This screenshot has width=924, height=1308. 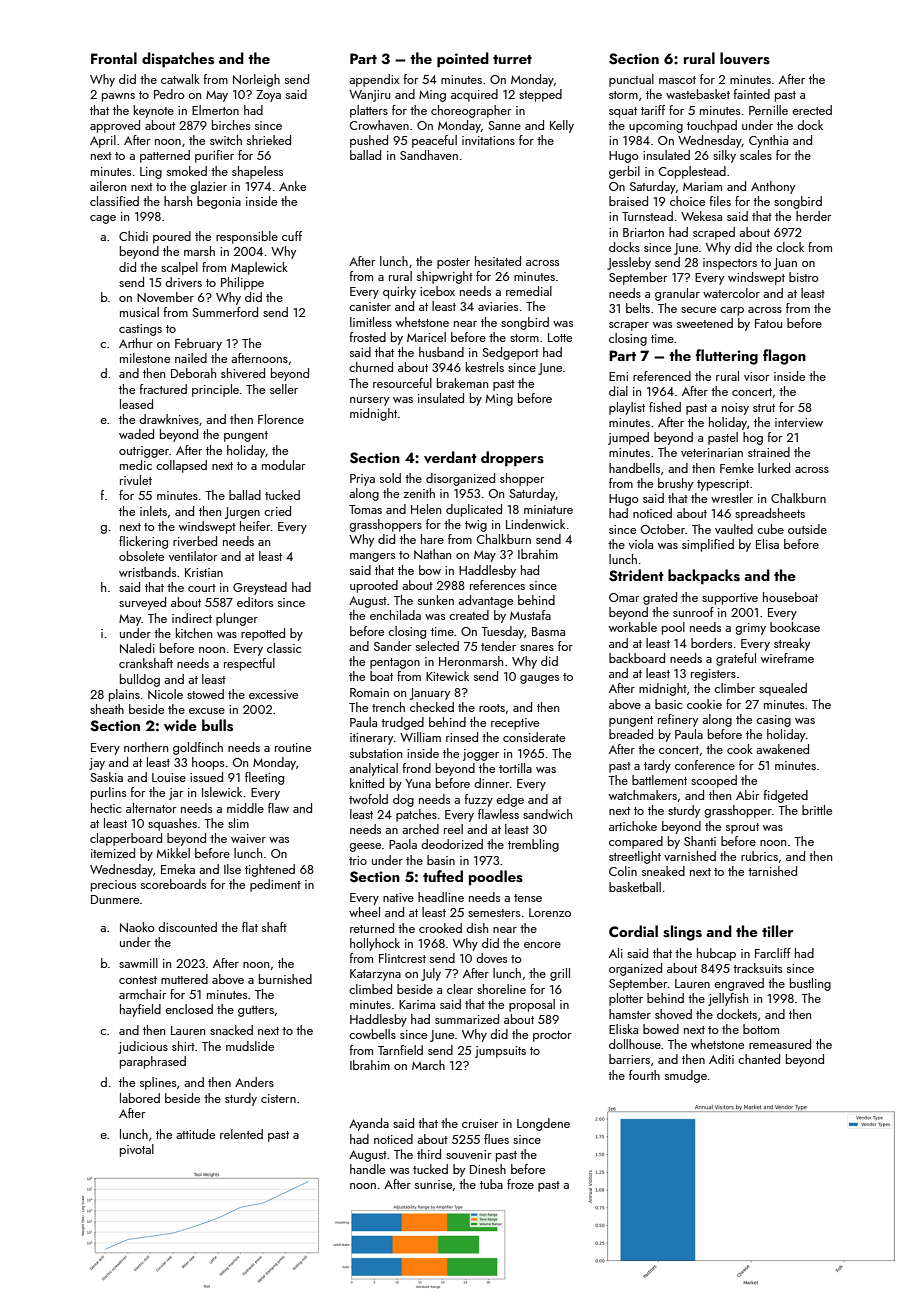 I want to click on canister, so click(x=370, y=306).
